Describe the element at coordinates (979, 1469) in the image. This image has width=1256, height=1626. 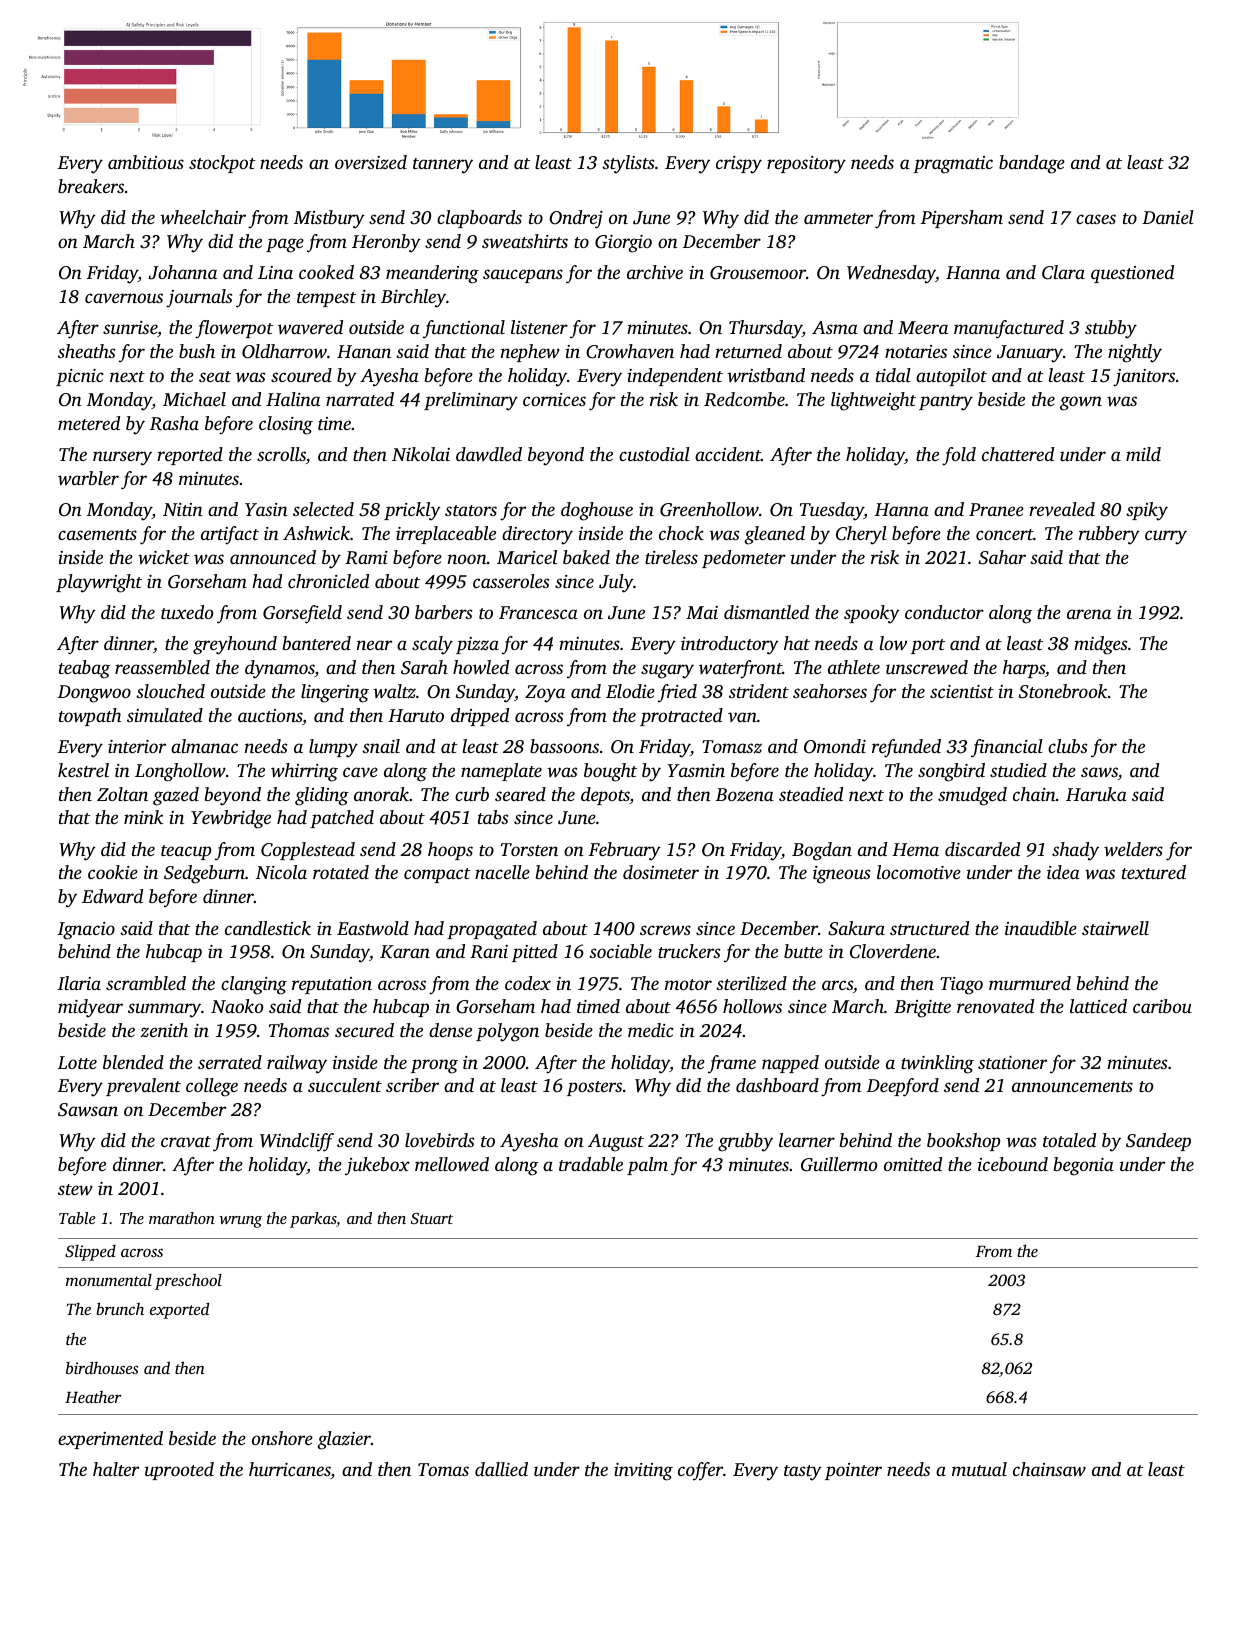
I see `mutual` at that location.
